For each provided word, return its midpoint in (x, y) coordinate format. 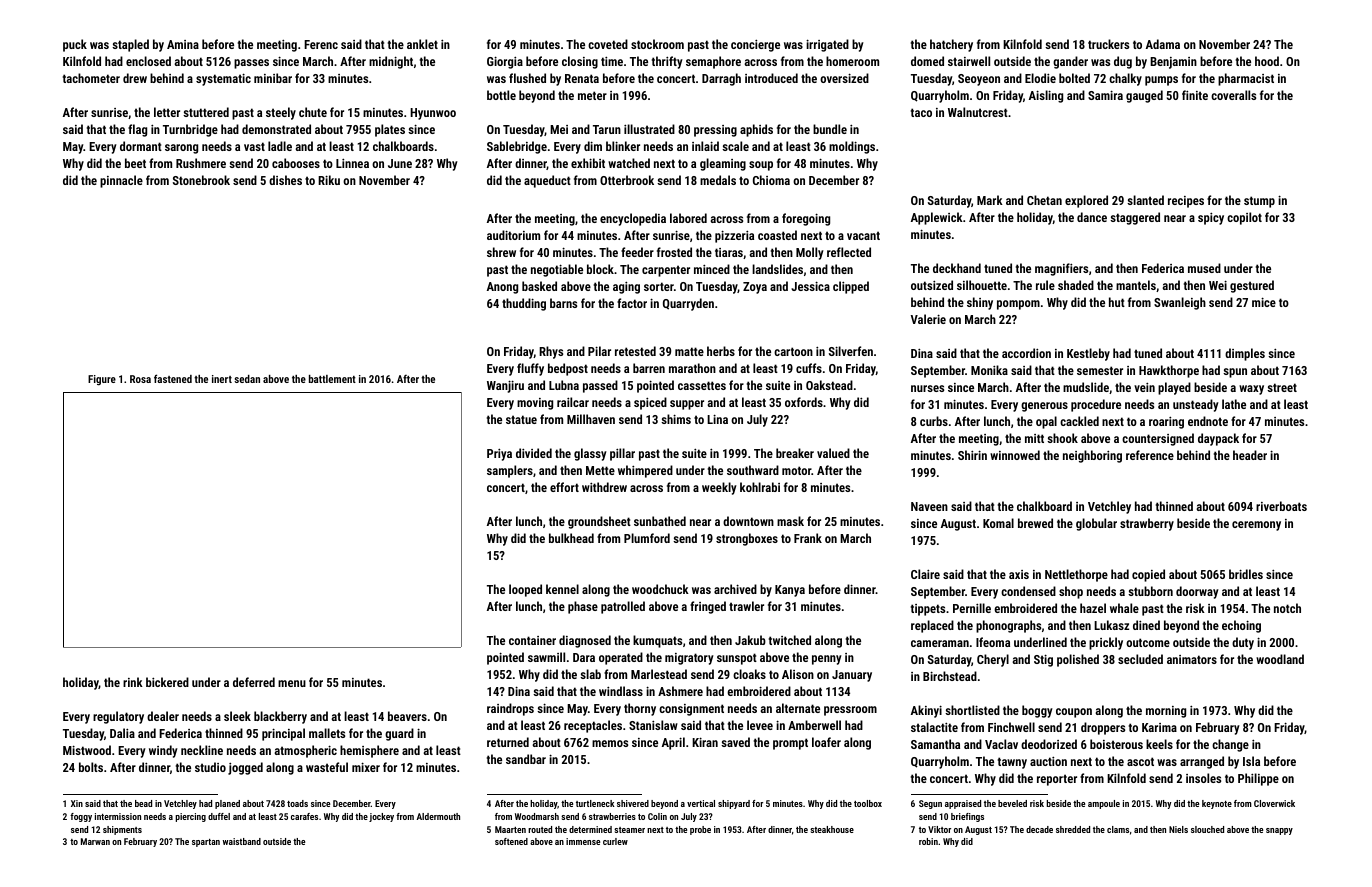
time (612, 61)
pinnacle (121, 181)
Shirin (972, 455)
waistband (242, 841)
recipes (1186, 202)
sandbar (526, 759)
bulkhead (571, 538)
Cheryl (993, 660)
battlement (332, 379)
